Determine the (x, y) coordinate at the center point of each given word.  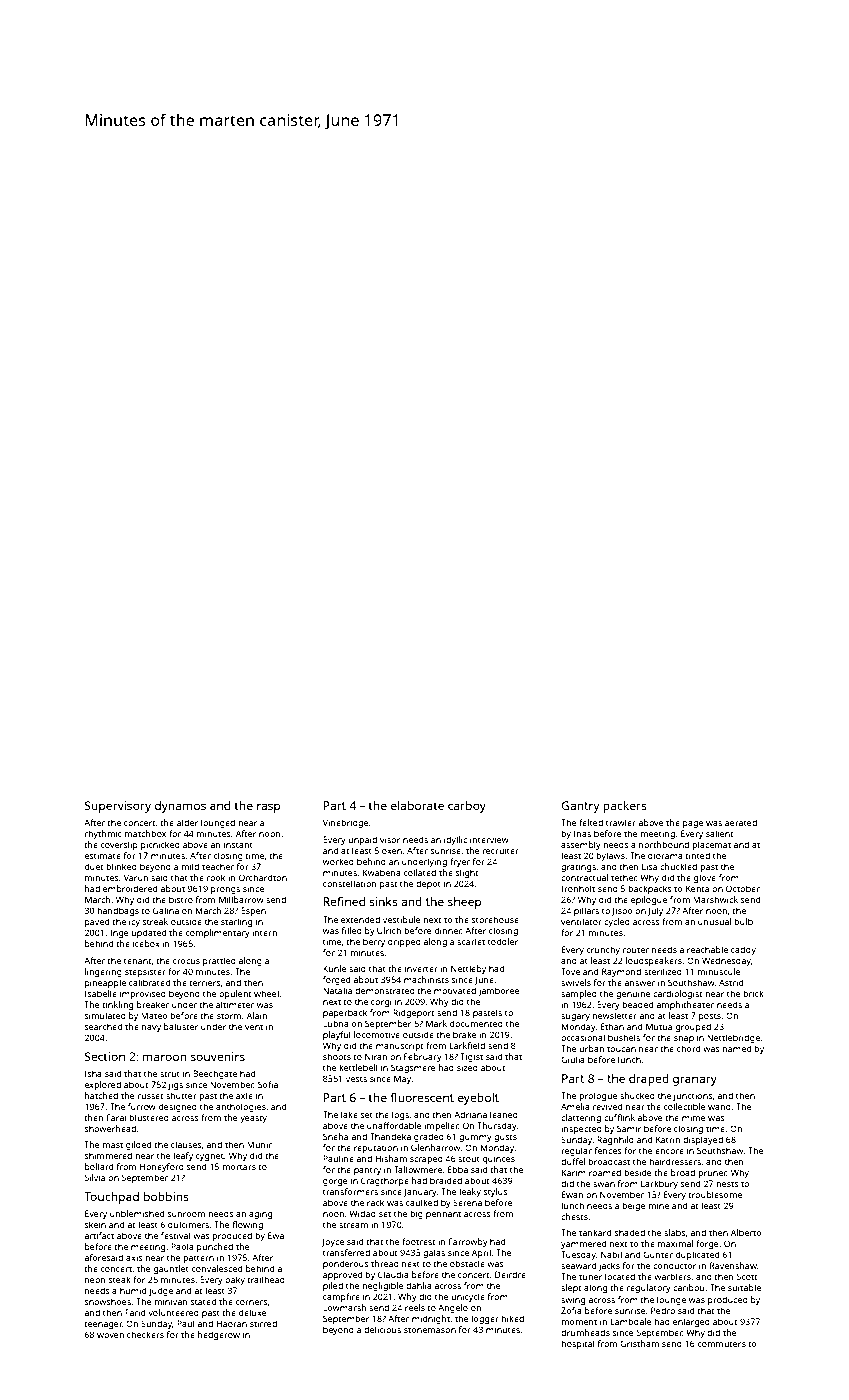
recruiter (501, 850)
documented (476, 1023)
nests (727, 1184)
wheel (266, 993)
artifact (99, 1235)
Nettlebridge (733, 1038)
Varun (136, 877)
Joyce (333, 1242)
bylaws (610, 856)
